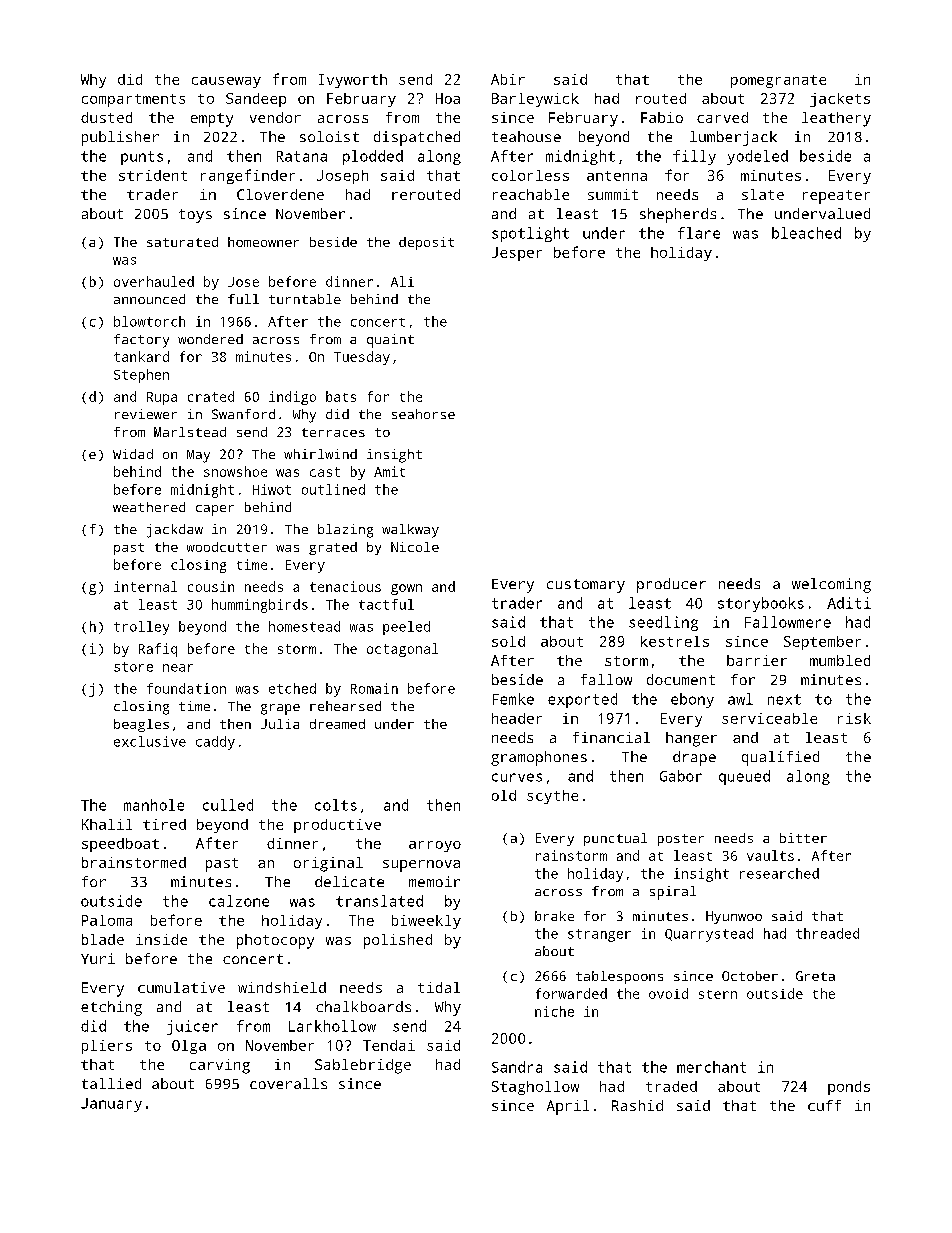 The image size is (952, 1233). What do you see at coordinates (325, 472) in the document?
I see `cast` at bounding box center [325, 472].
